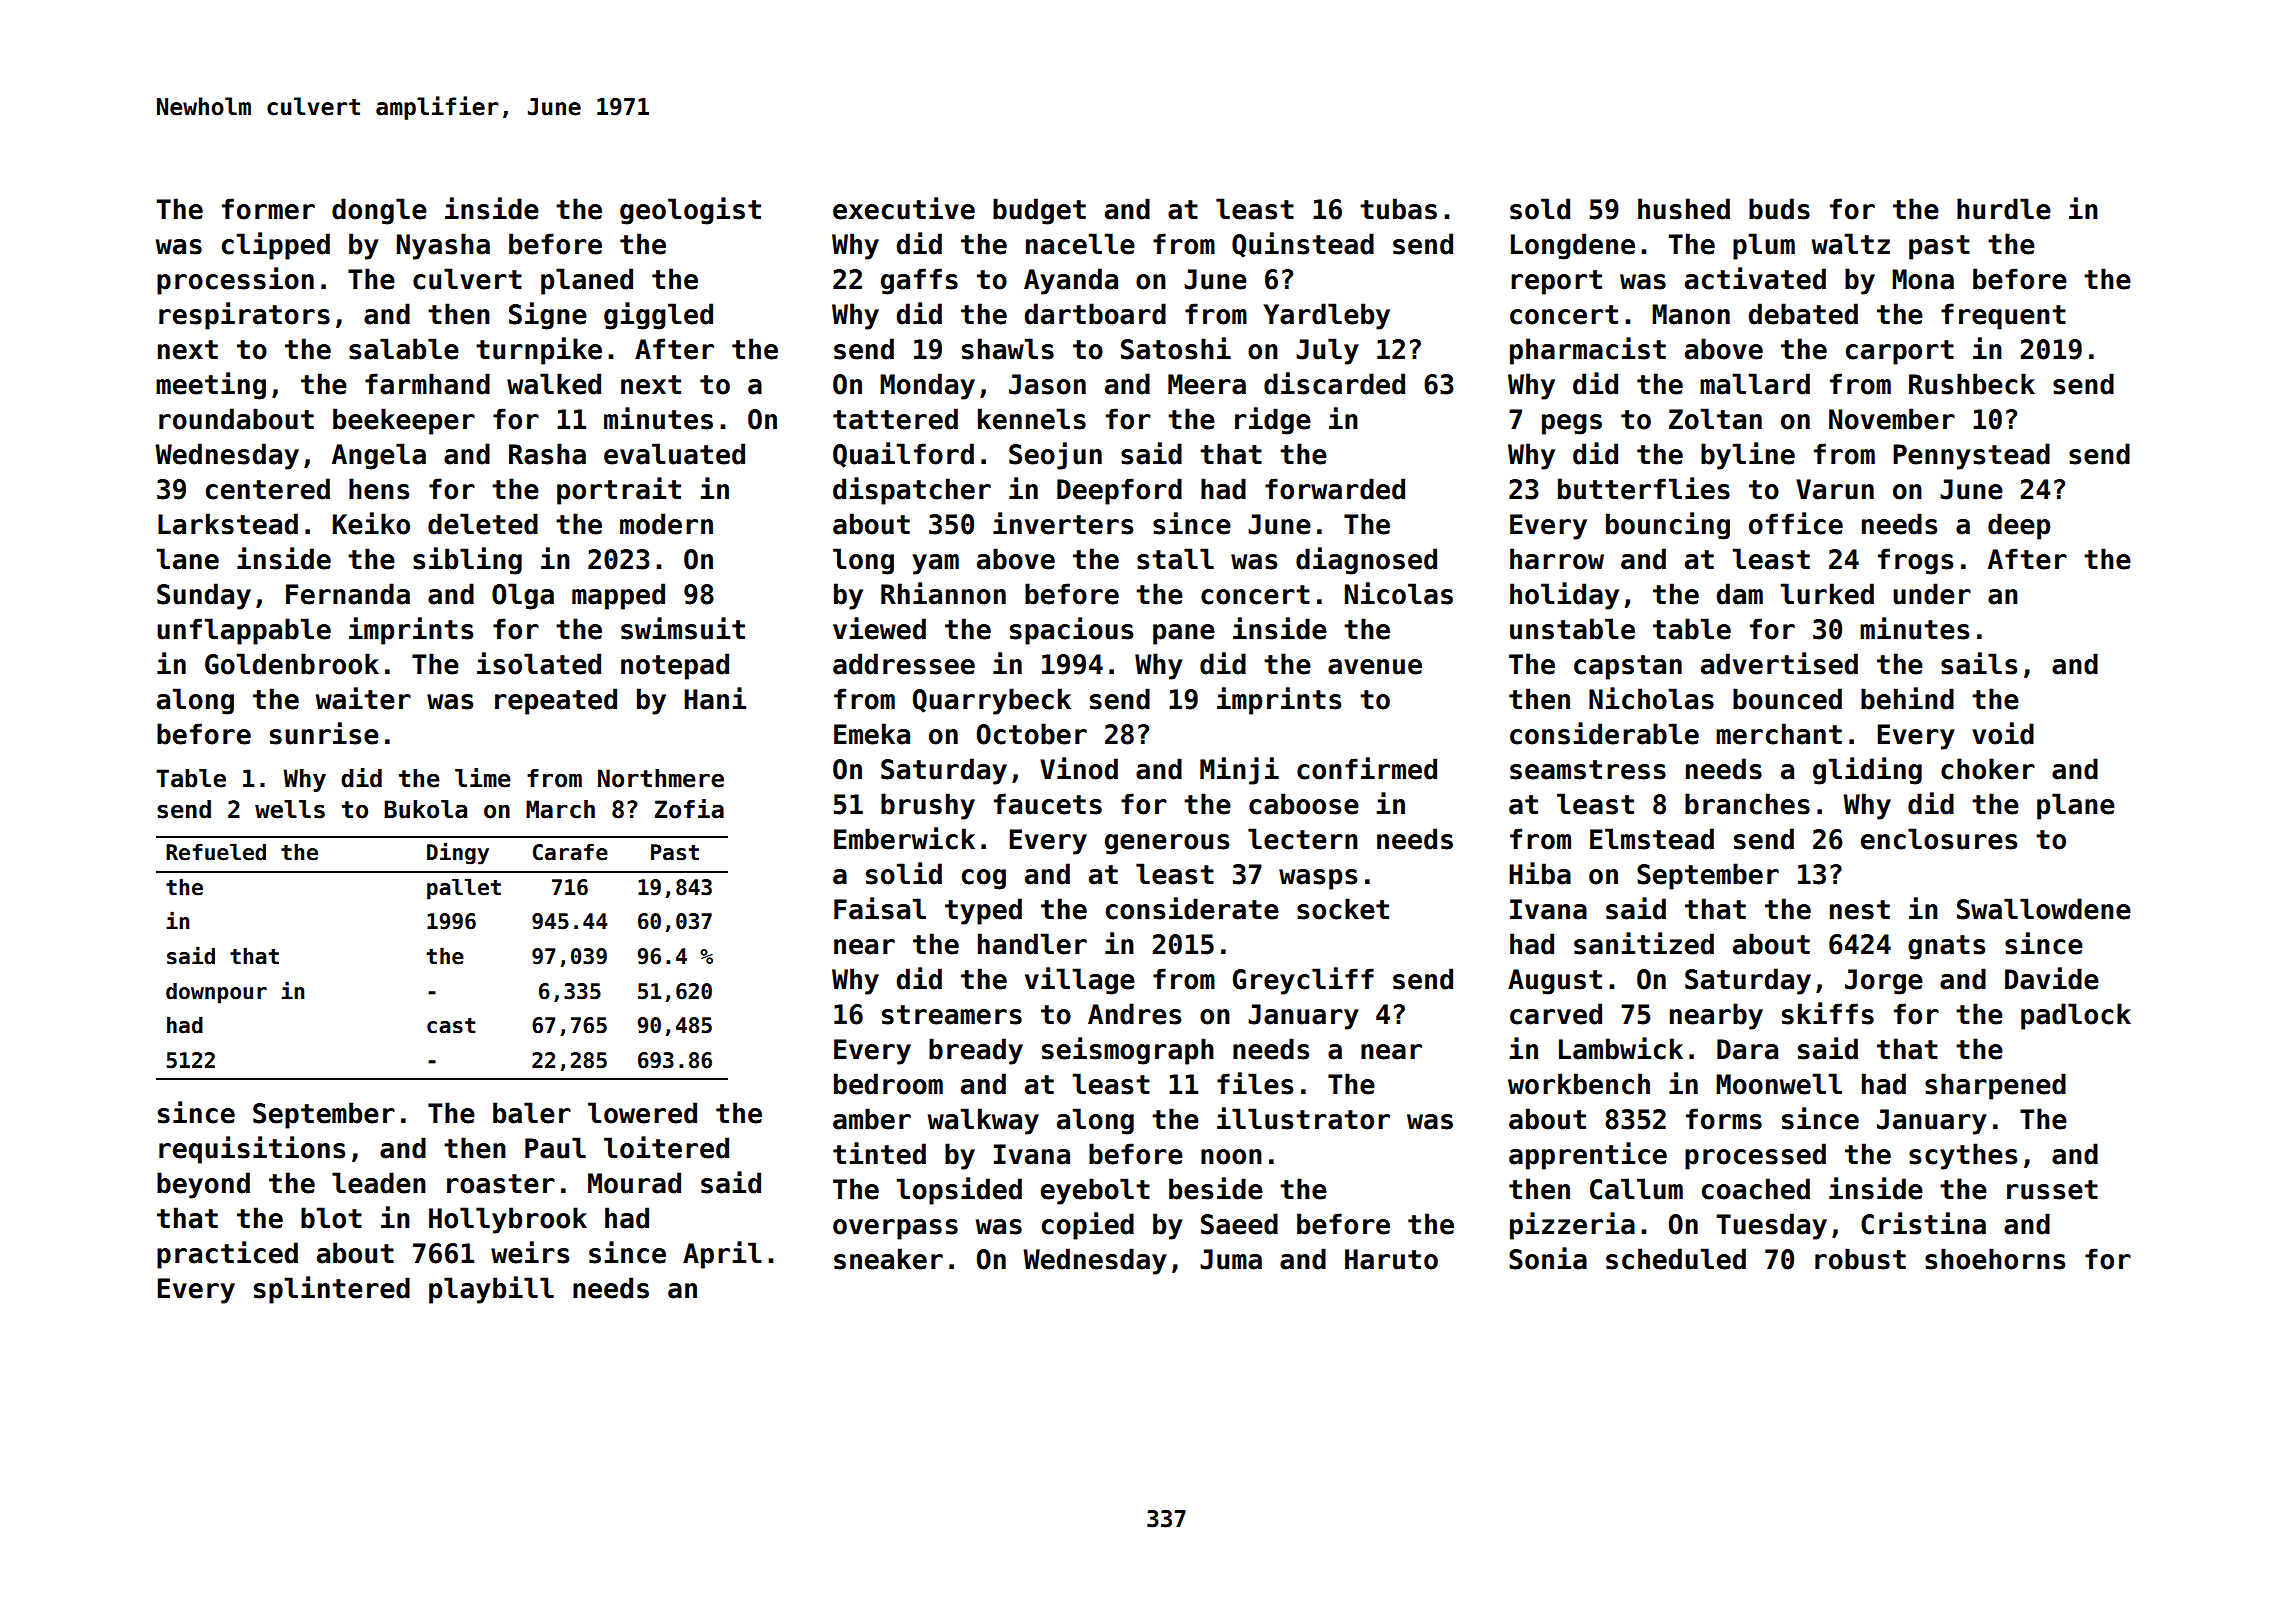 This screenshot has width=2292, height=1620. What do you see at coordinates (904, 208) in the screenshot?
I see `executive` at bounding box center [904, 208].
